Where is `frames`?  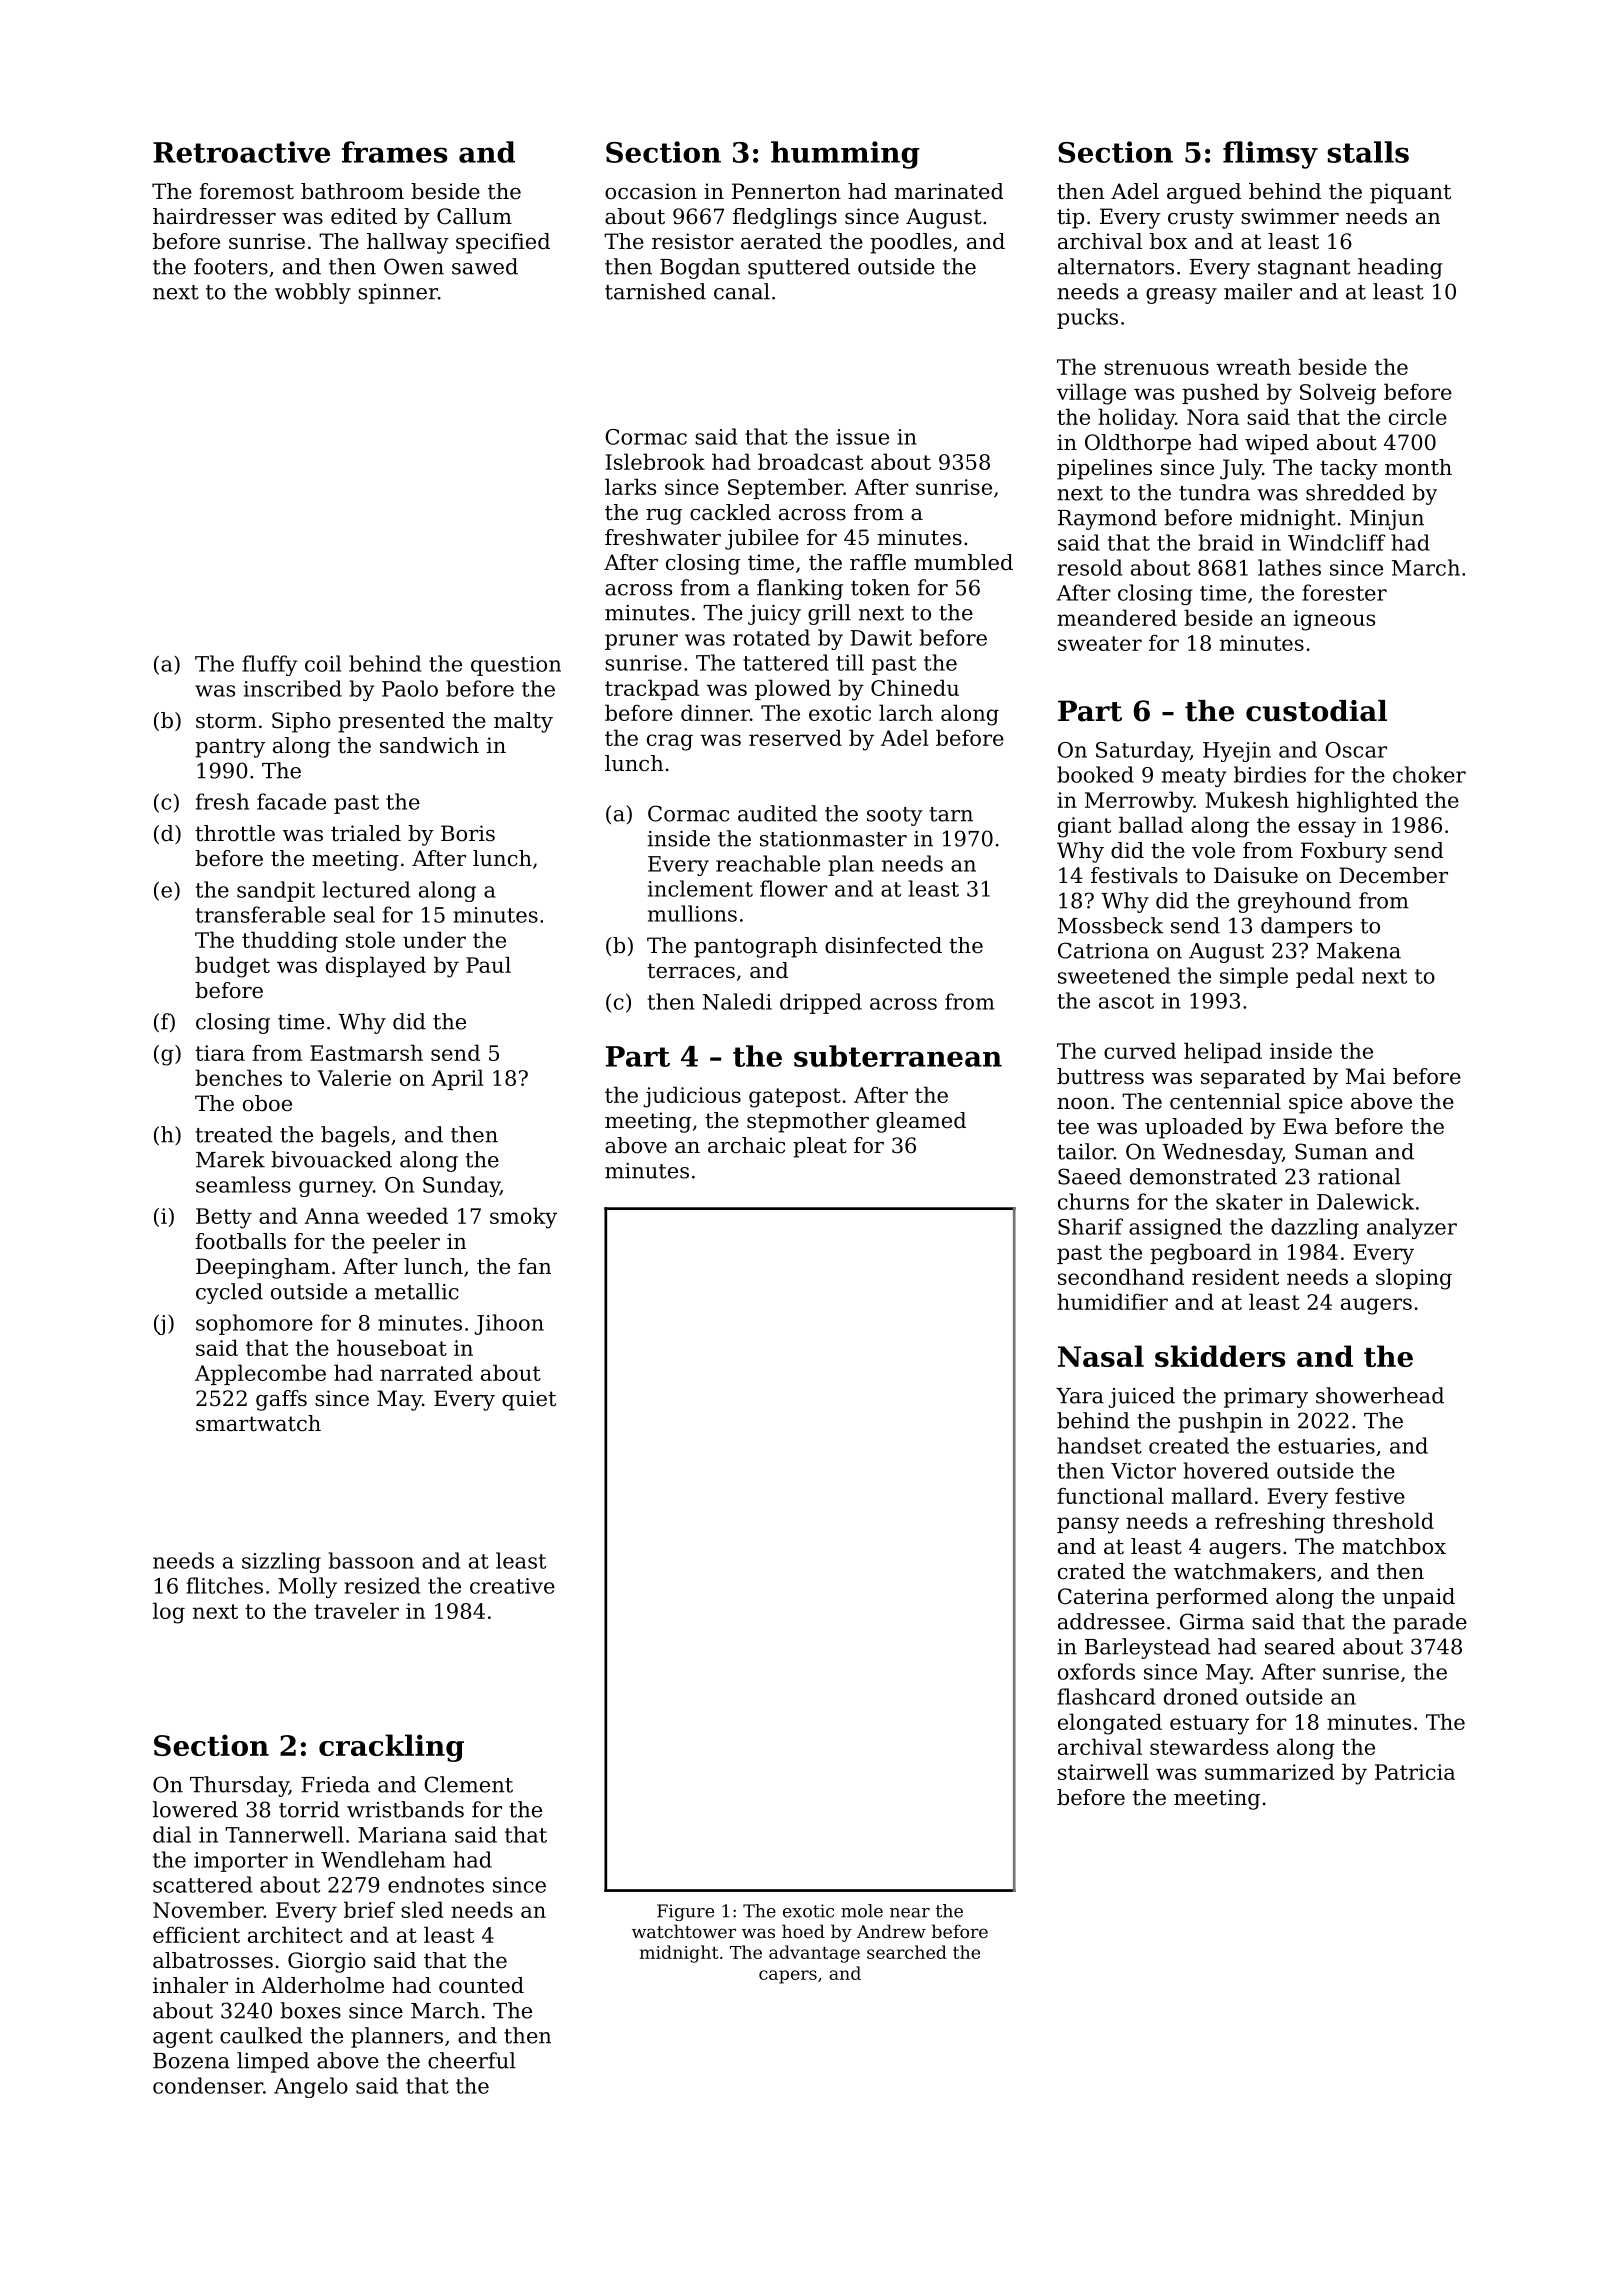 frames is located at coordinates (394, 152).
